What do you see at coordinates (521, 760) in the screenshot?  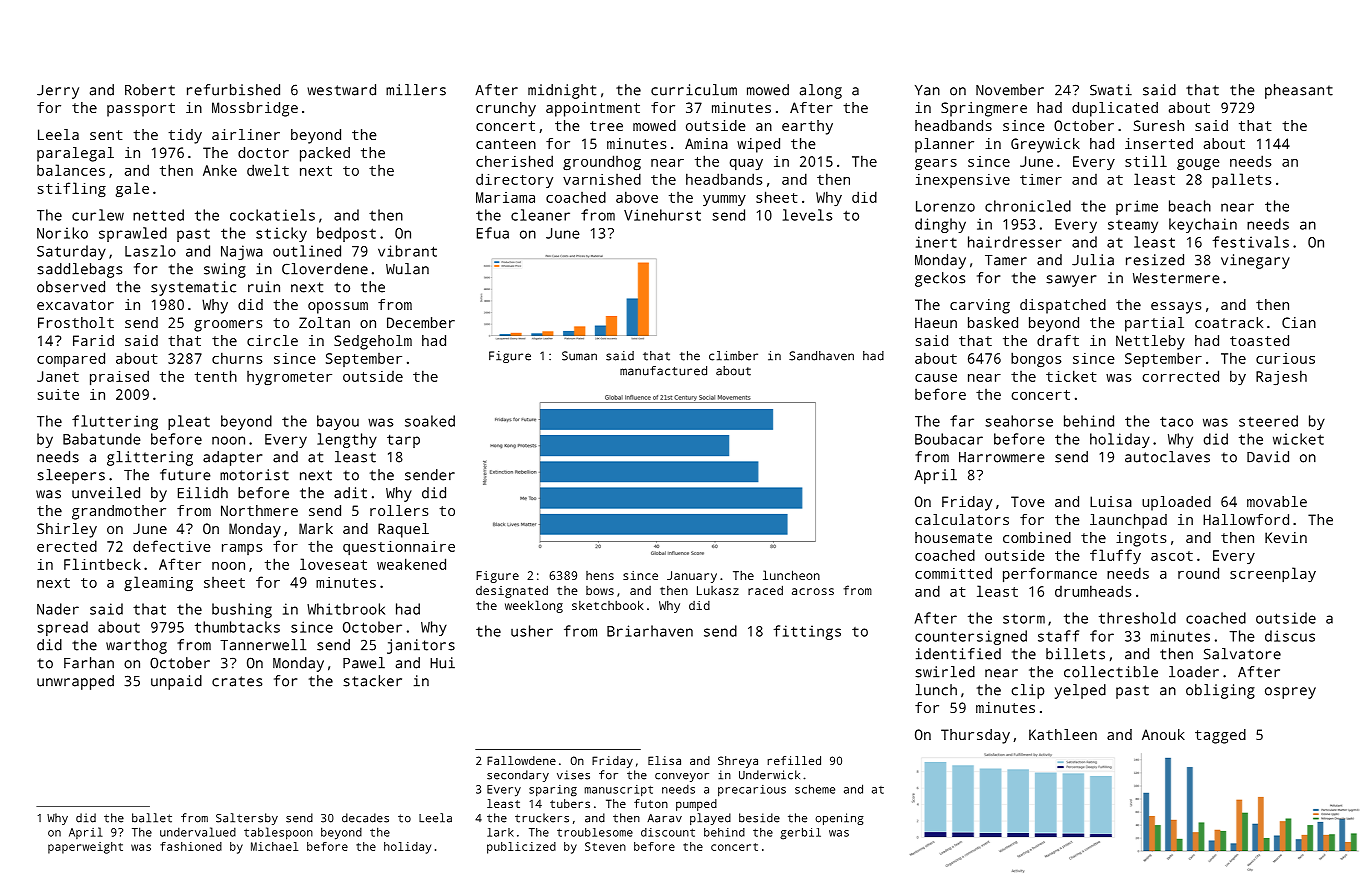 I see `Fallowdene` at bounding box center [521, 760].
